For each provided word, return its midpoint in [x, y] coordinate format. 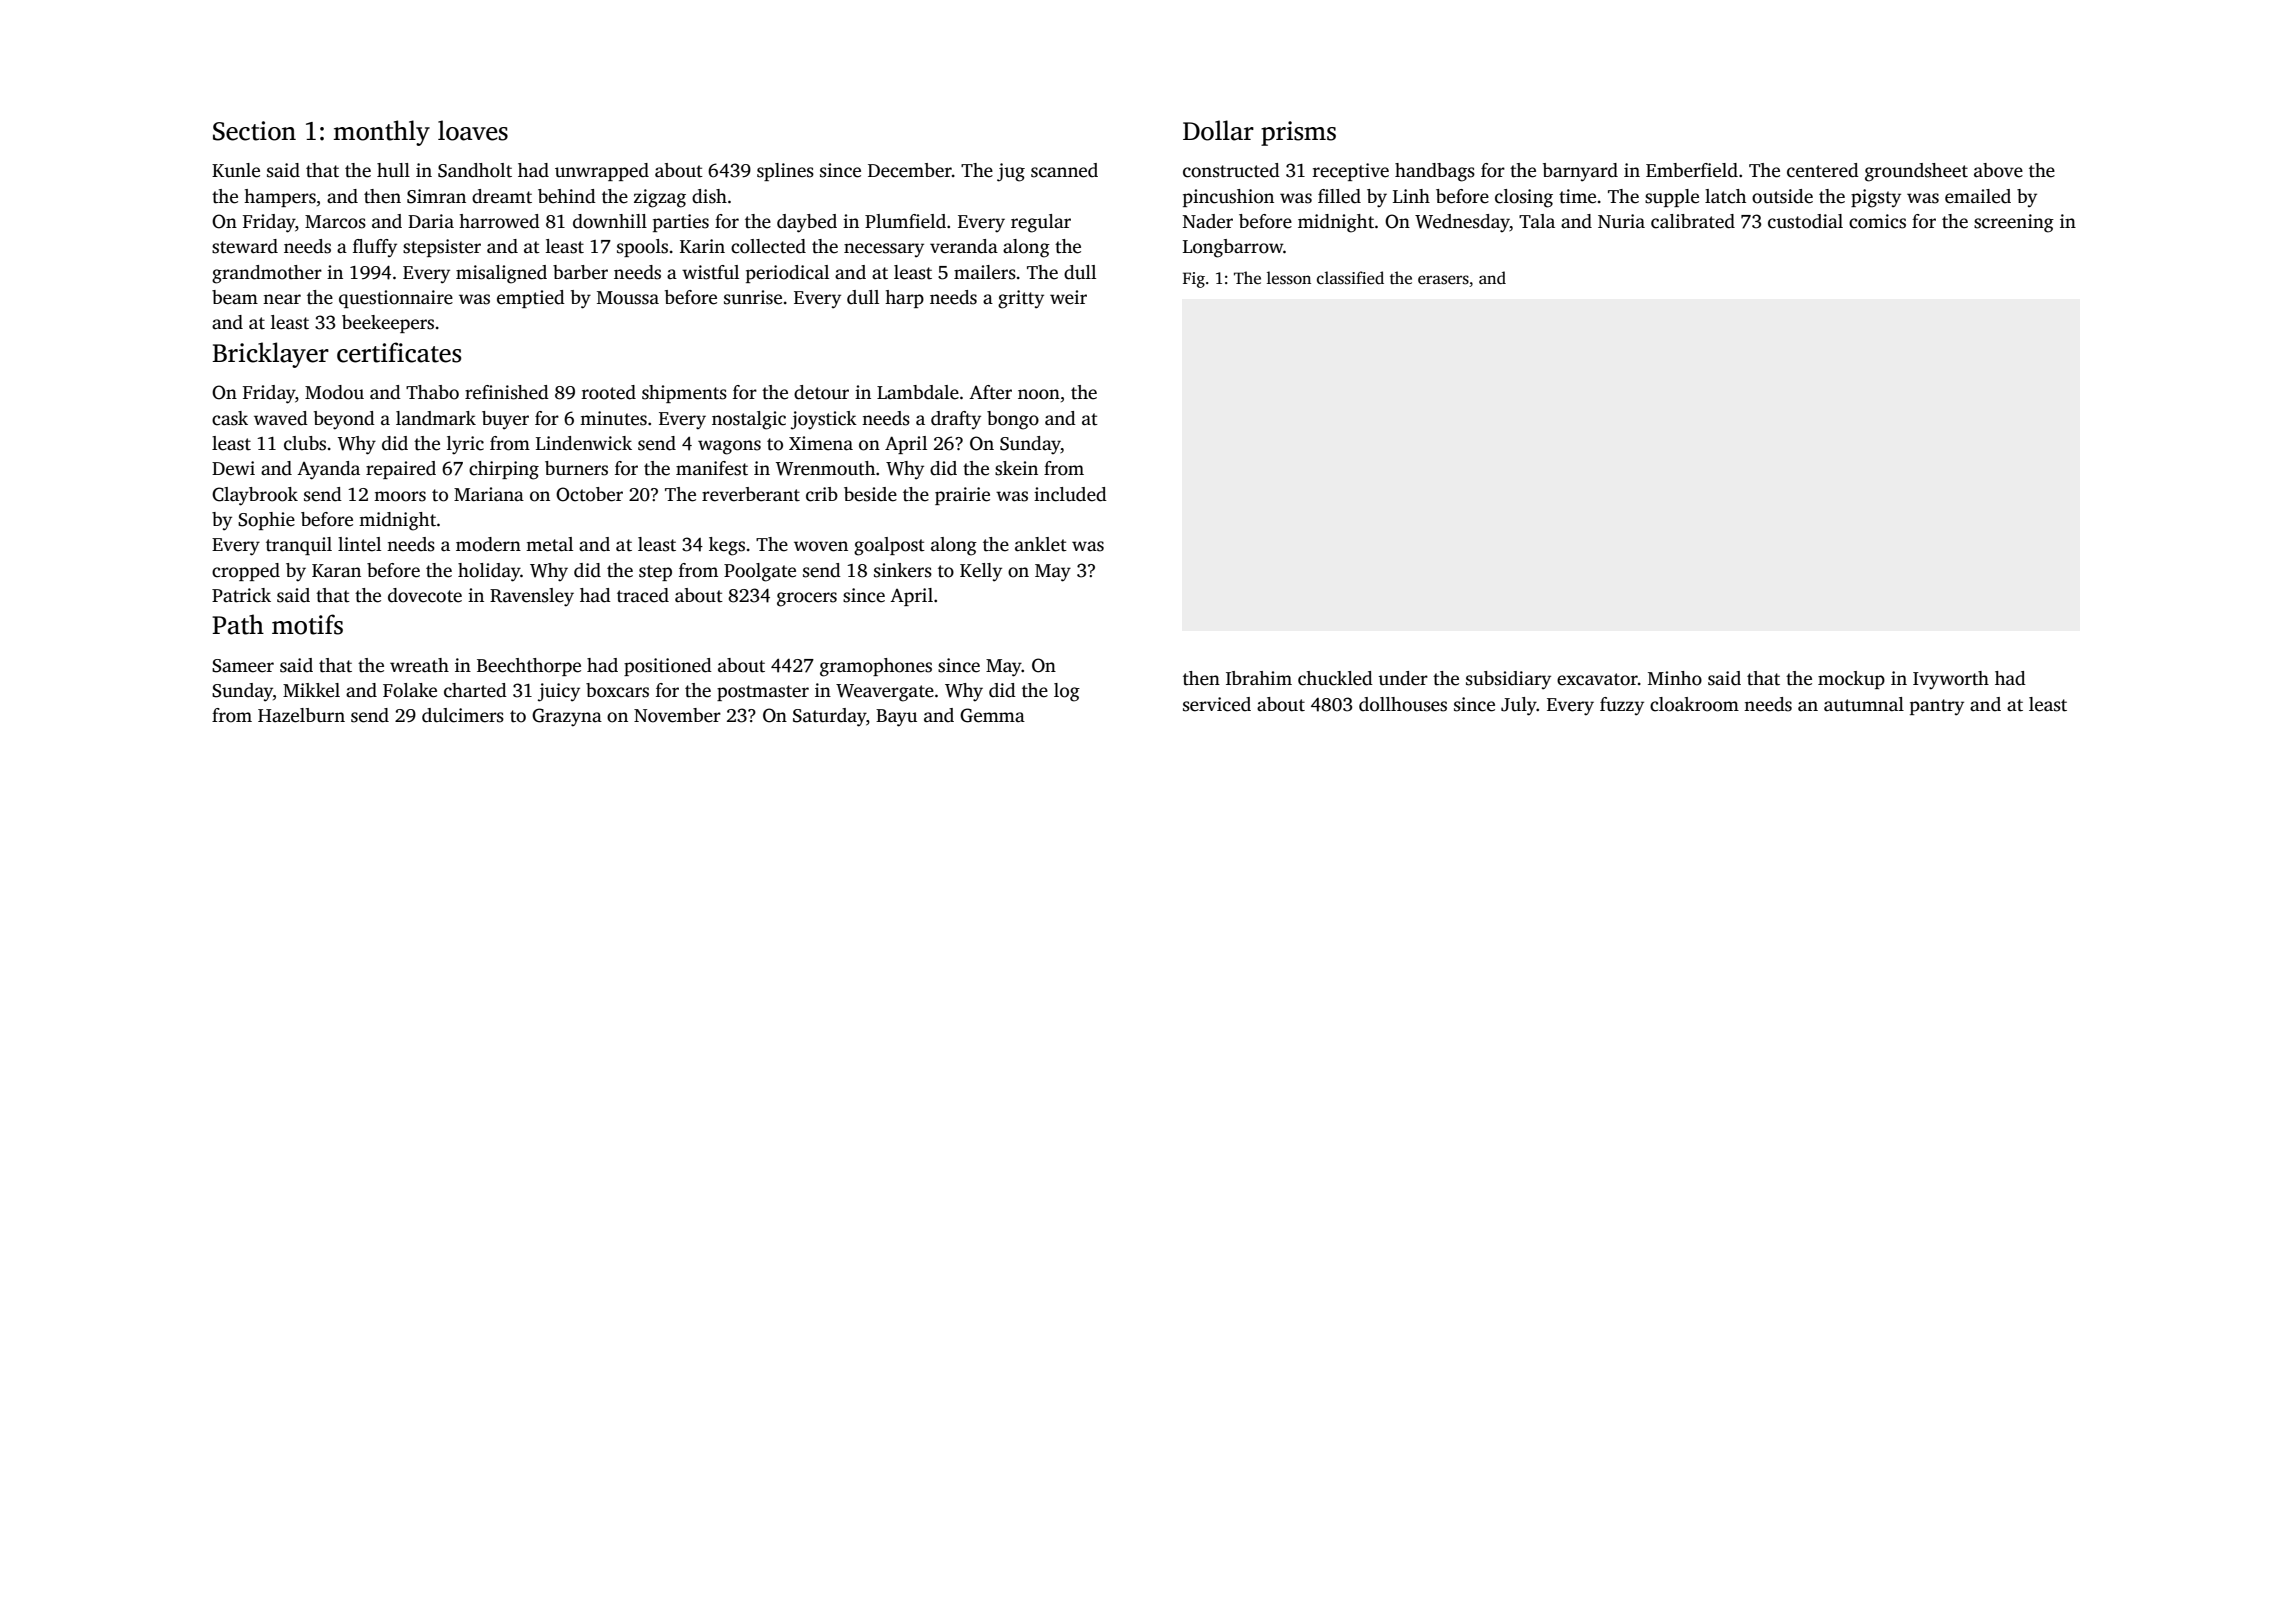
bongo [1013, 420]
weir [1068, 297]
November [677, 715]
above [1998, 170]
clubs [305, 443]
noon [1039, 394]
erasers [1443, 280]
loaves [473, 130]
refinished [507, 392]
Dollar [1218, 130]
